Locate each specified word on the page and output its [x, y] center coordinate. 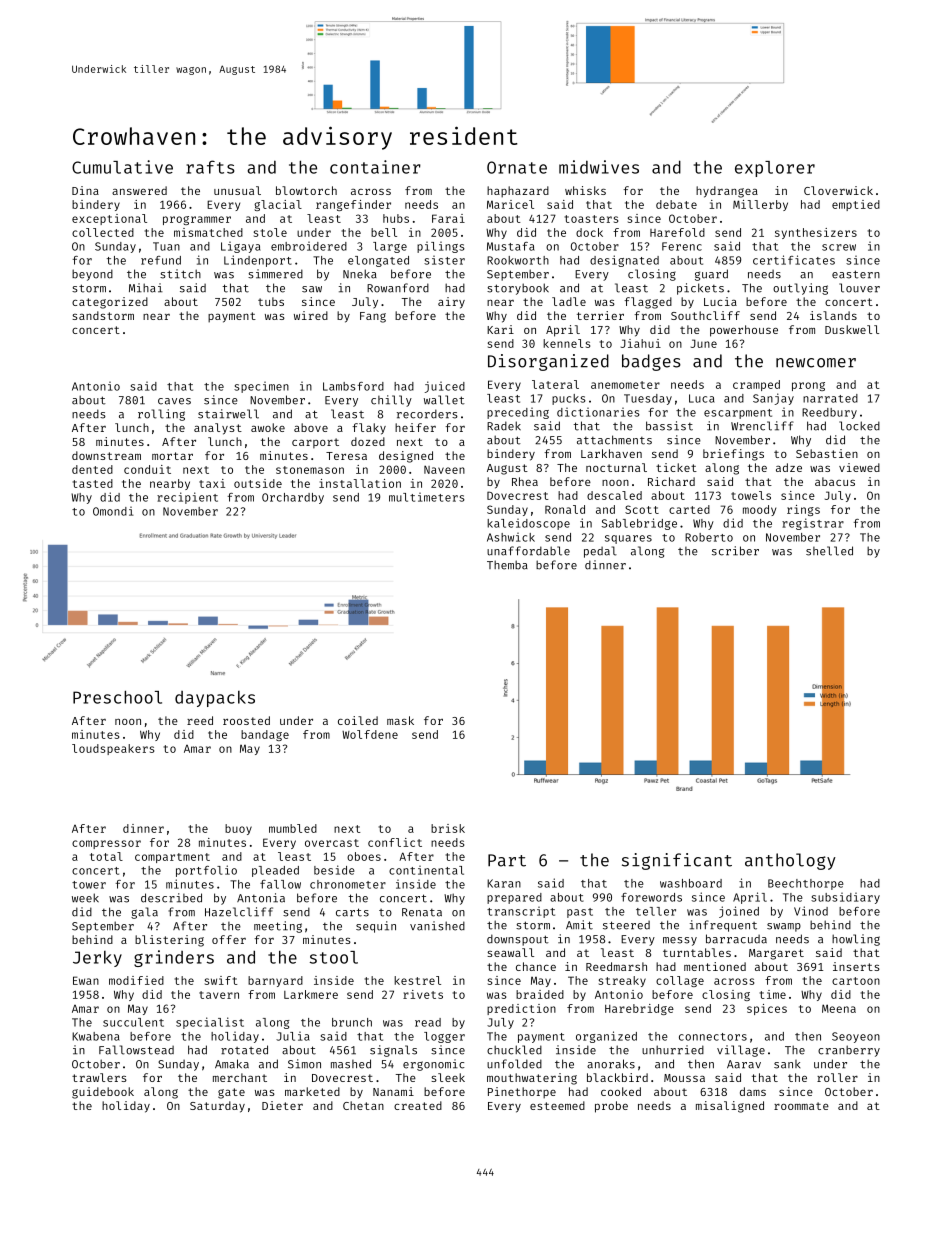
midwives [599, 167]
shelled [829, 551]
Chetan [363, 1105]
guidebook [103, 1093]
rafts [210, 167]
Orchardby [293, 498]
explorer [775, 169]
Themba [507, 565]
